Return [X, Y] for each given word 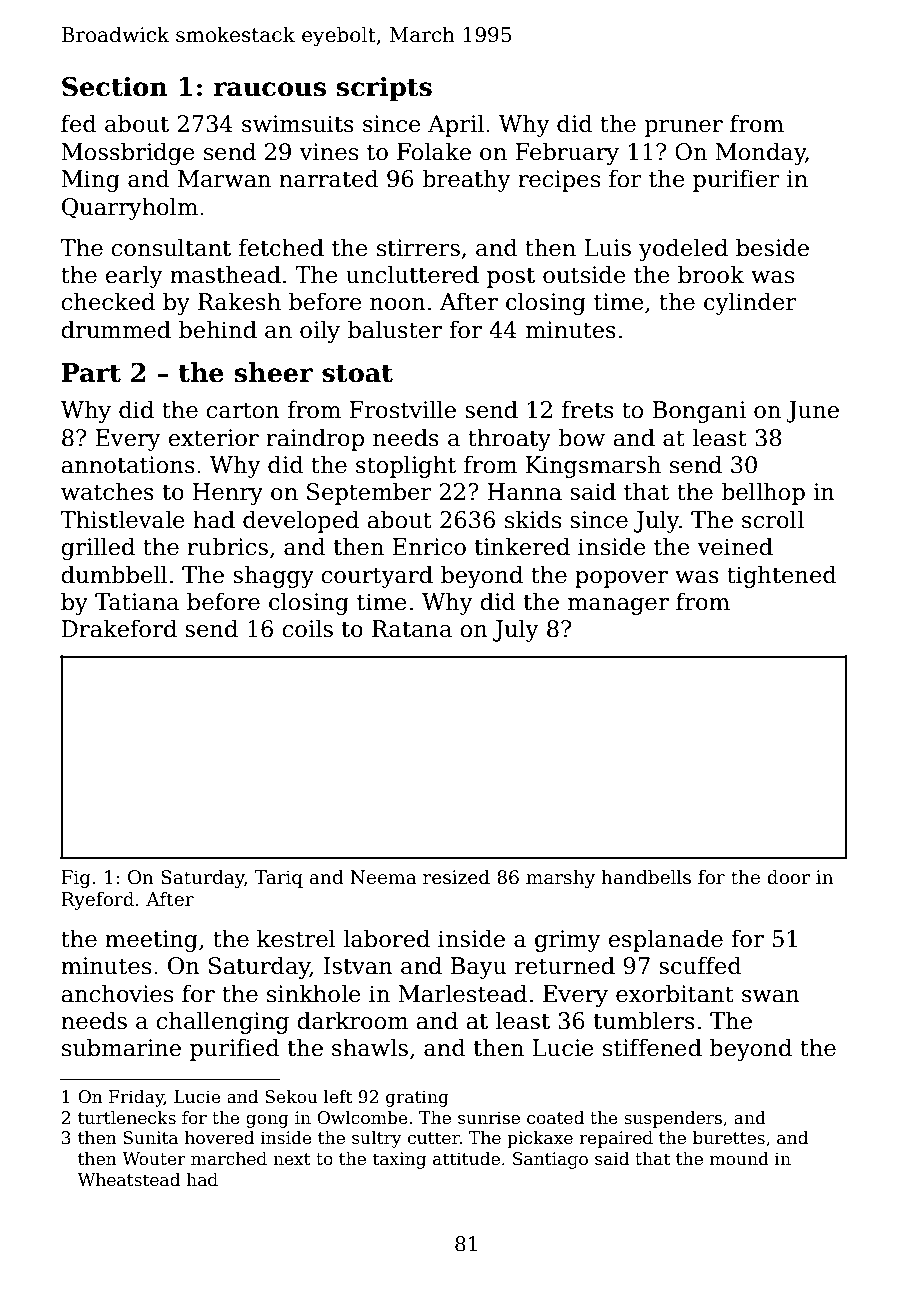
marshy [560, 879]
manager [618, 606]
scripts [384, 89]
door [788, 877]
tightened [781, 576]
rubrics [227, 546]
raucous [269, 89]
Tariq [279, 879]
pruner [683, 128]
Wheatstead [129, 1180]
